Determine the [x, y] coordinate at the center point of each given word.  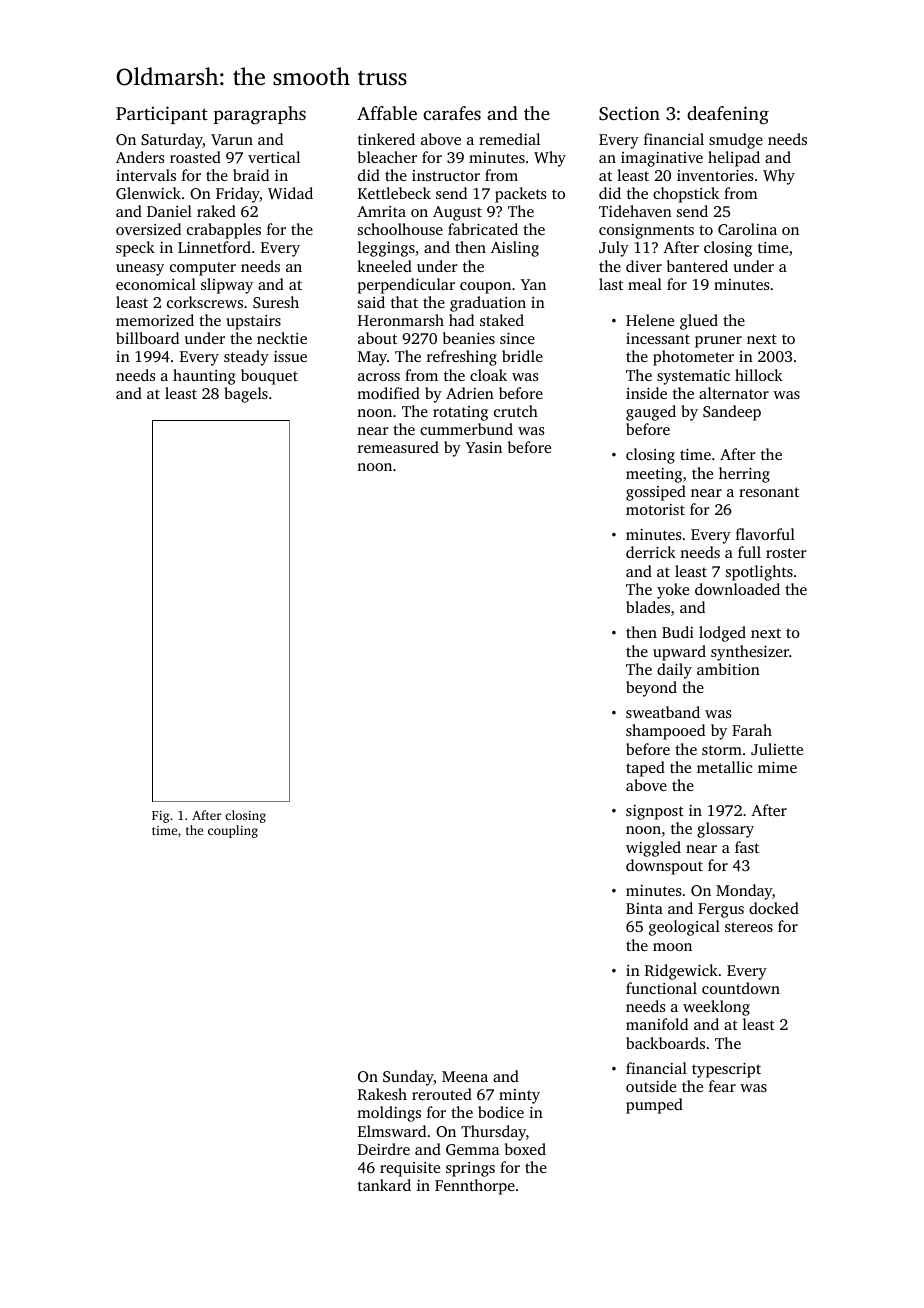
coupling [233, 831]
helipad [734, 159]
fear [722, 1086]
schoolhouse [400, 229]
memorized [155, 320]
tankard [384, 1185]
